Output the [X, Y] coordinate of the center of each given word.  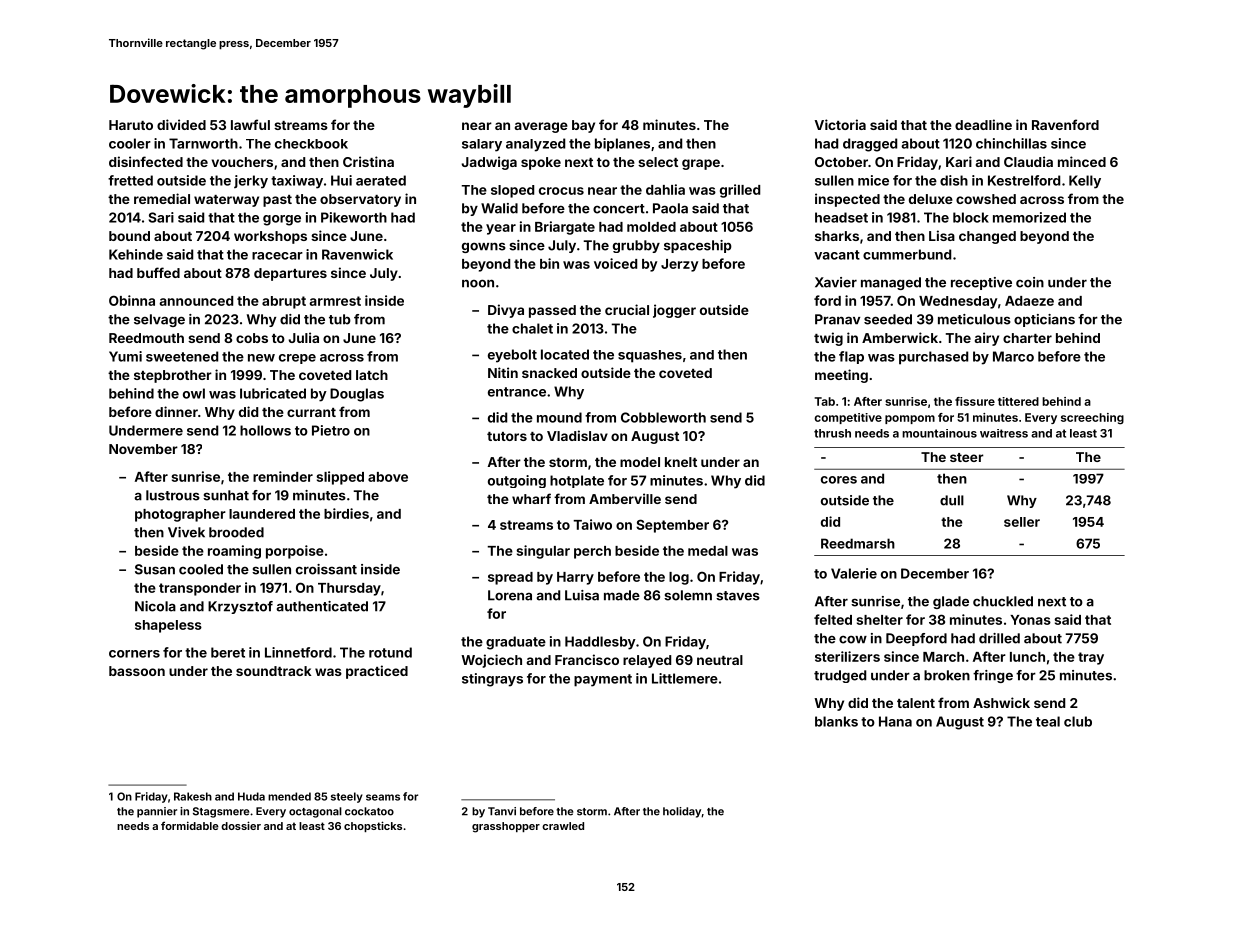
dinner [176, 411]
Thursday [349, 589]
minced [1082, 161]
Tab [824, 401]
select [658, 162]
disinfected [146, 161]
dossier [241, 825]
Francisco [587, 659]
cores [839, 480]
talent [916, 703]
